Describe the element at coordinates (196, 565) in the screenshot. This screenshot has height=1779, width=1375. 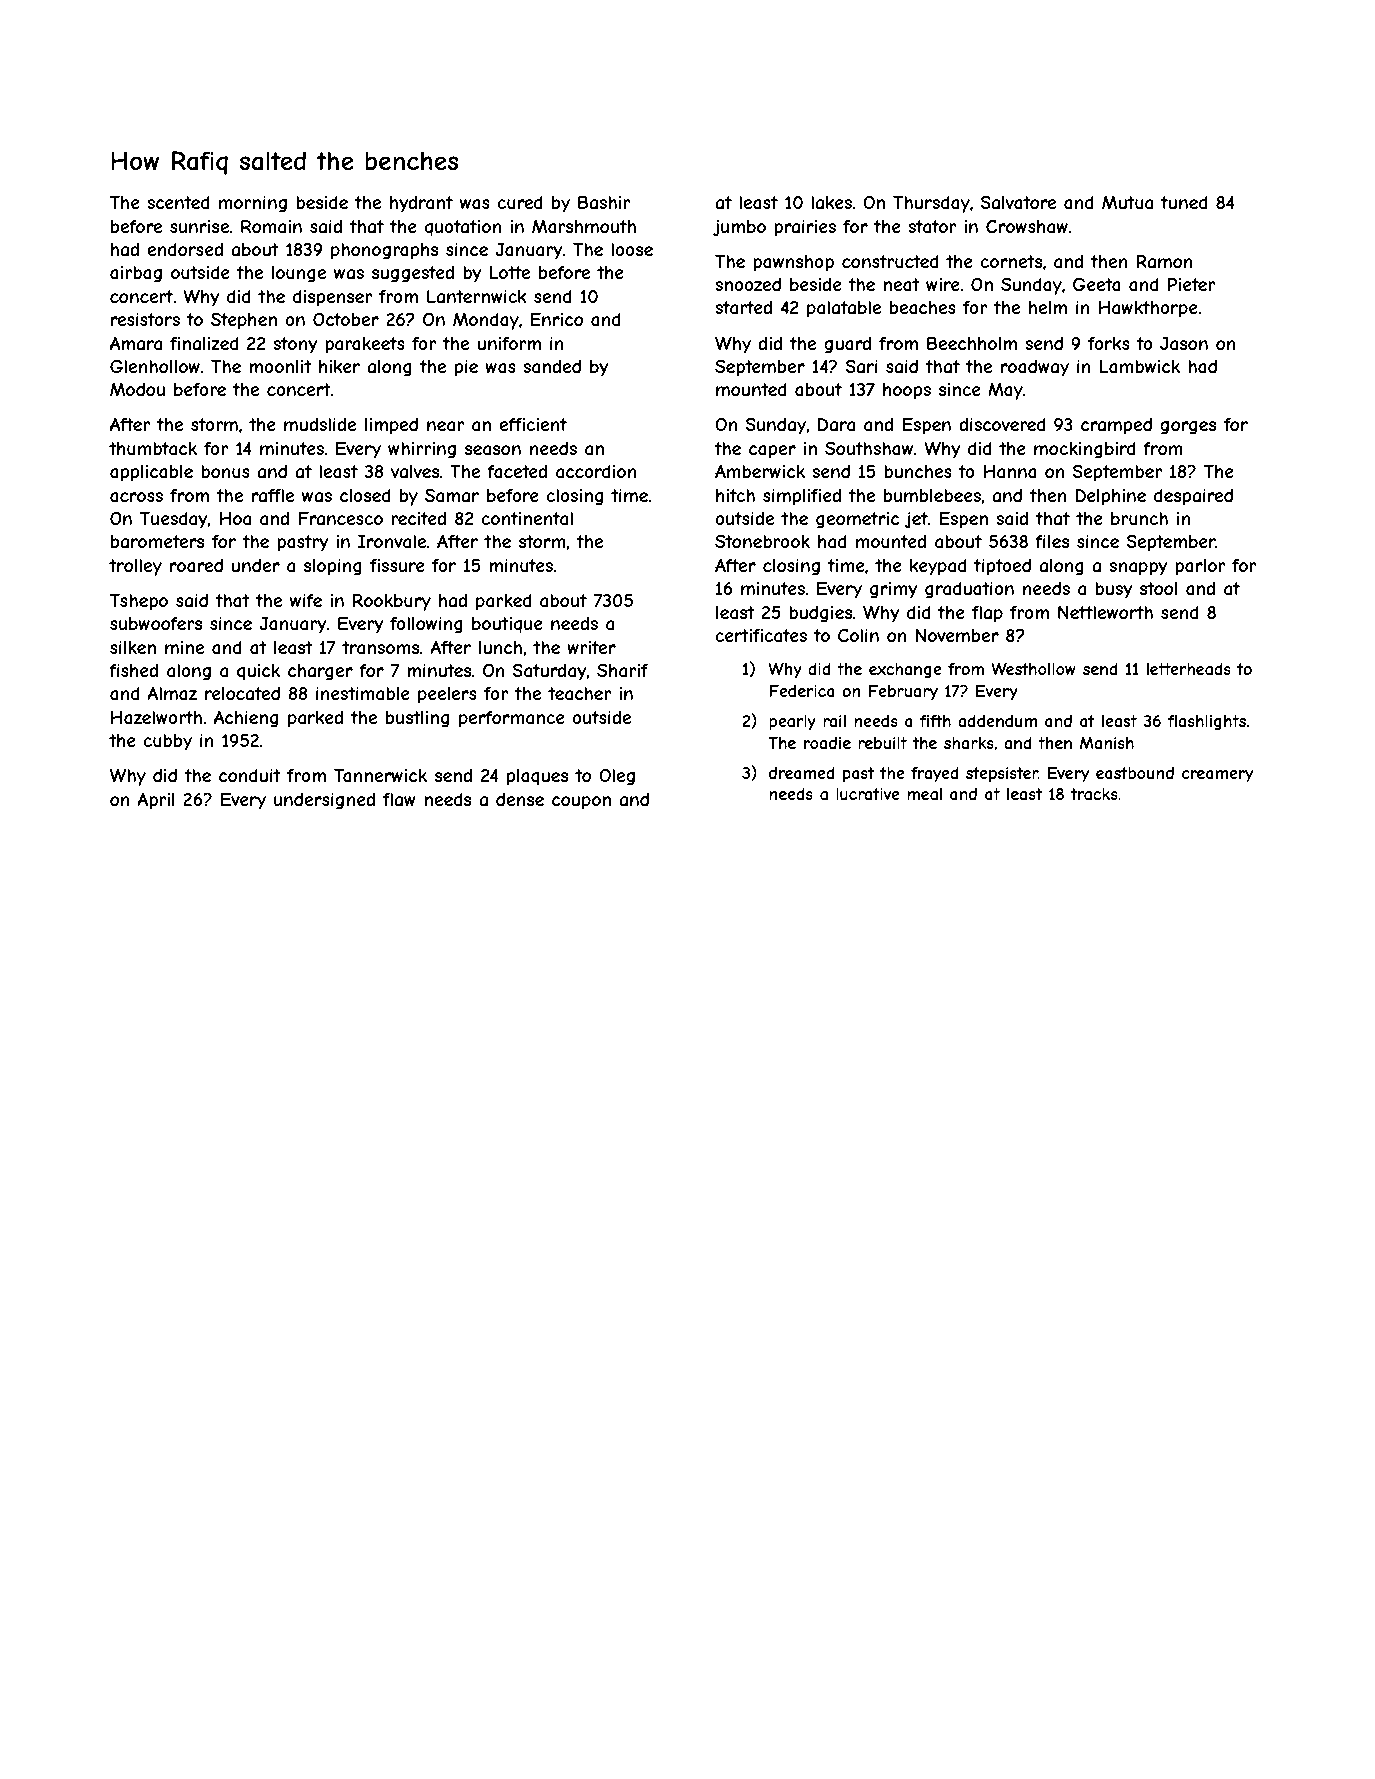
I see `roared` at that location.
